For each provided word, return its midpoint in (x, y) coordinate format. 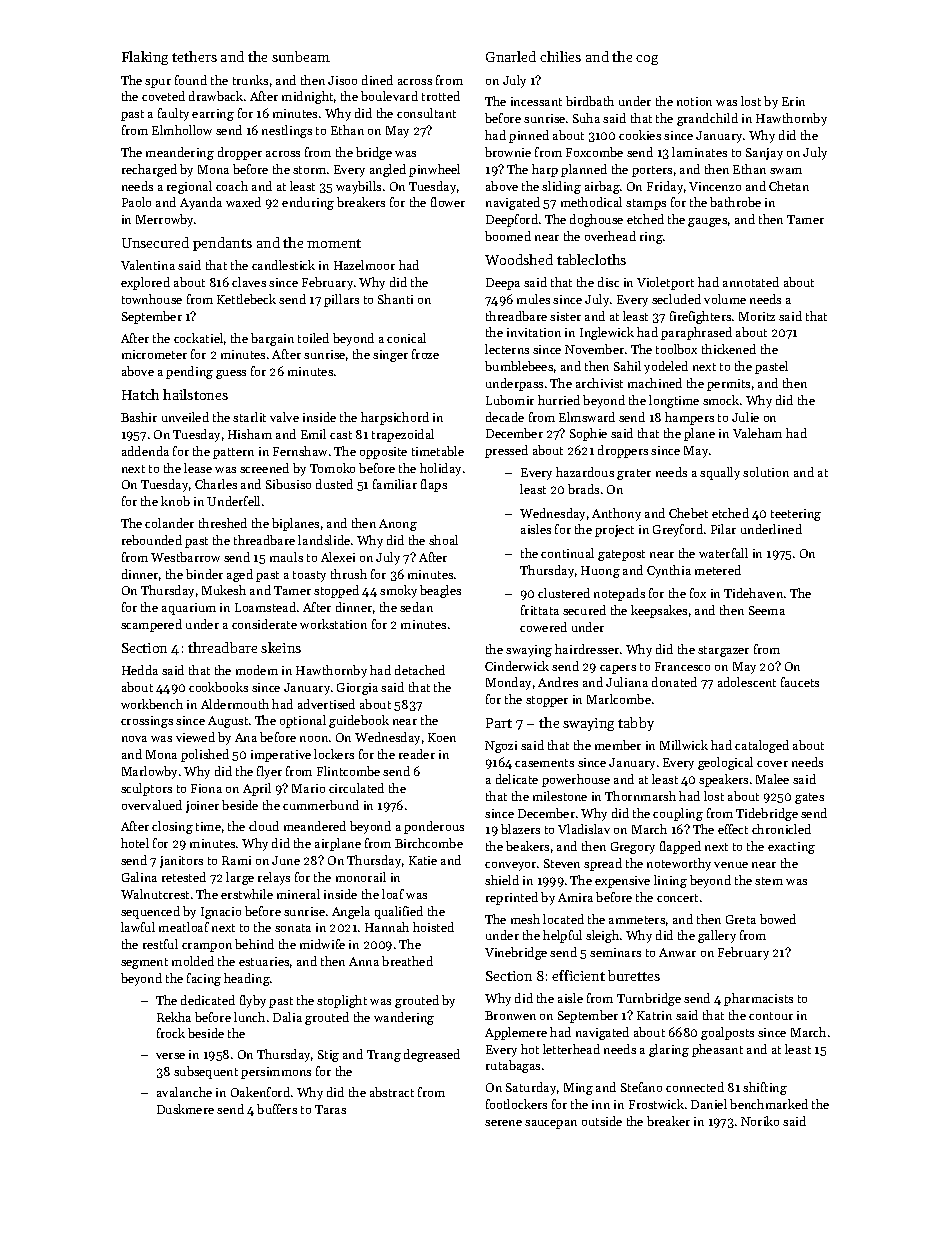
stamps (646, 204)
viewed (195, 737)
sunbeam (301, 56)
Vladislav (584, 829)
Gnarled (511, 56)
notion (694, 101)
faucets (800, 682)
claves (249, 282)
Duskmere (185, 1109)
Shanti (395, 299)
